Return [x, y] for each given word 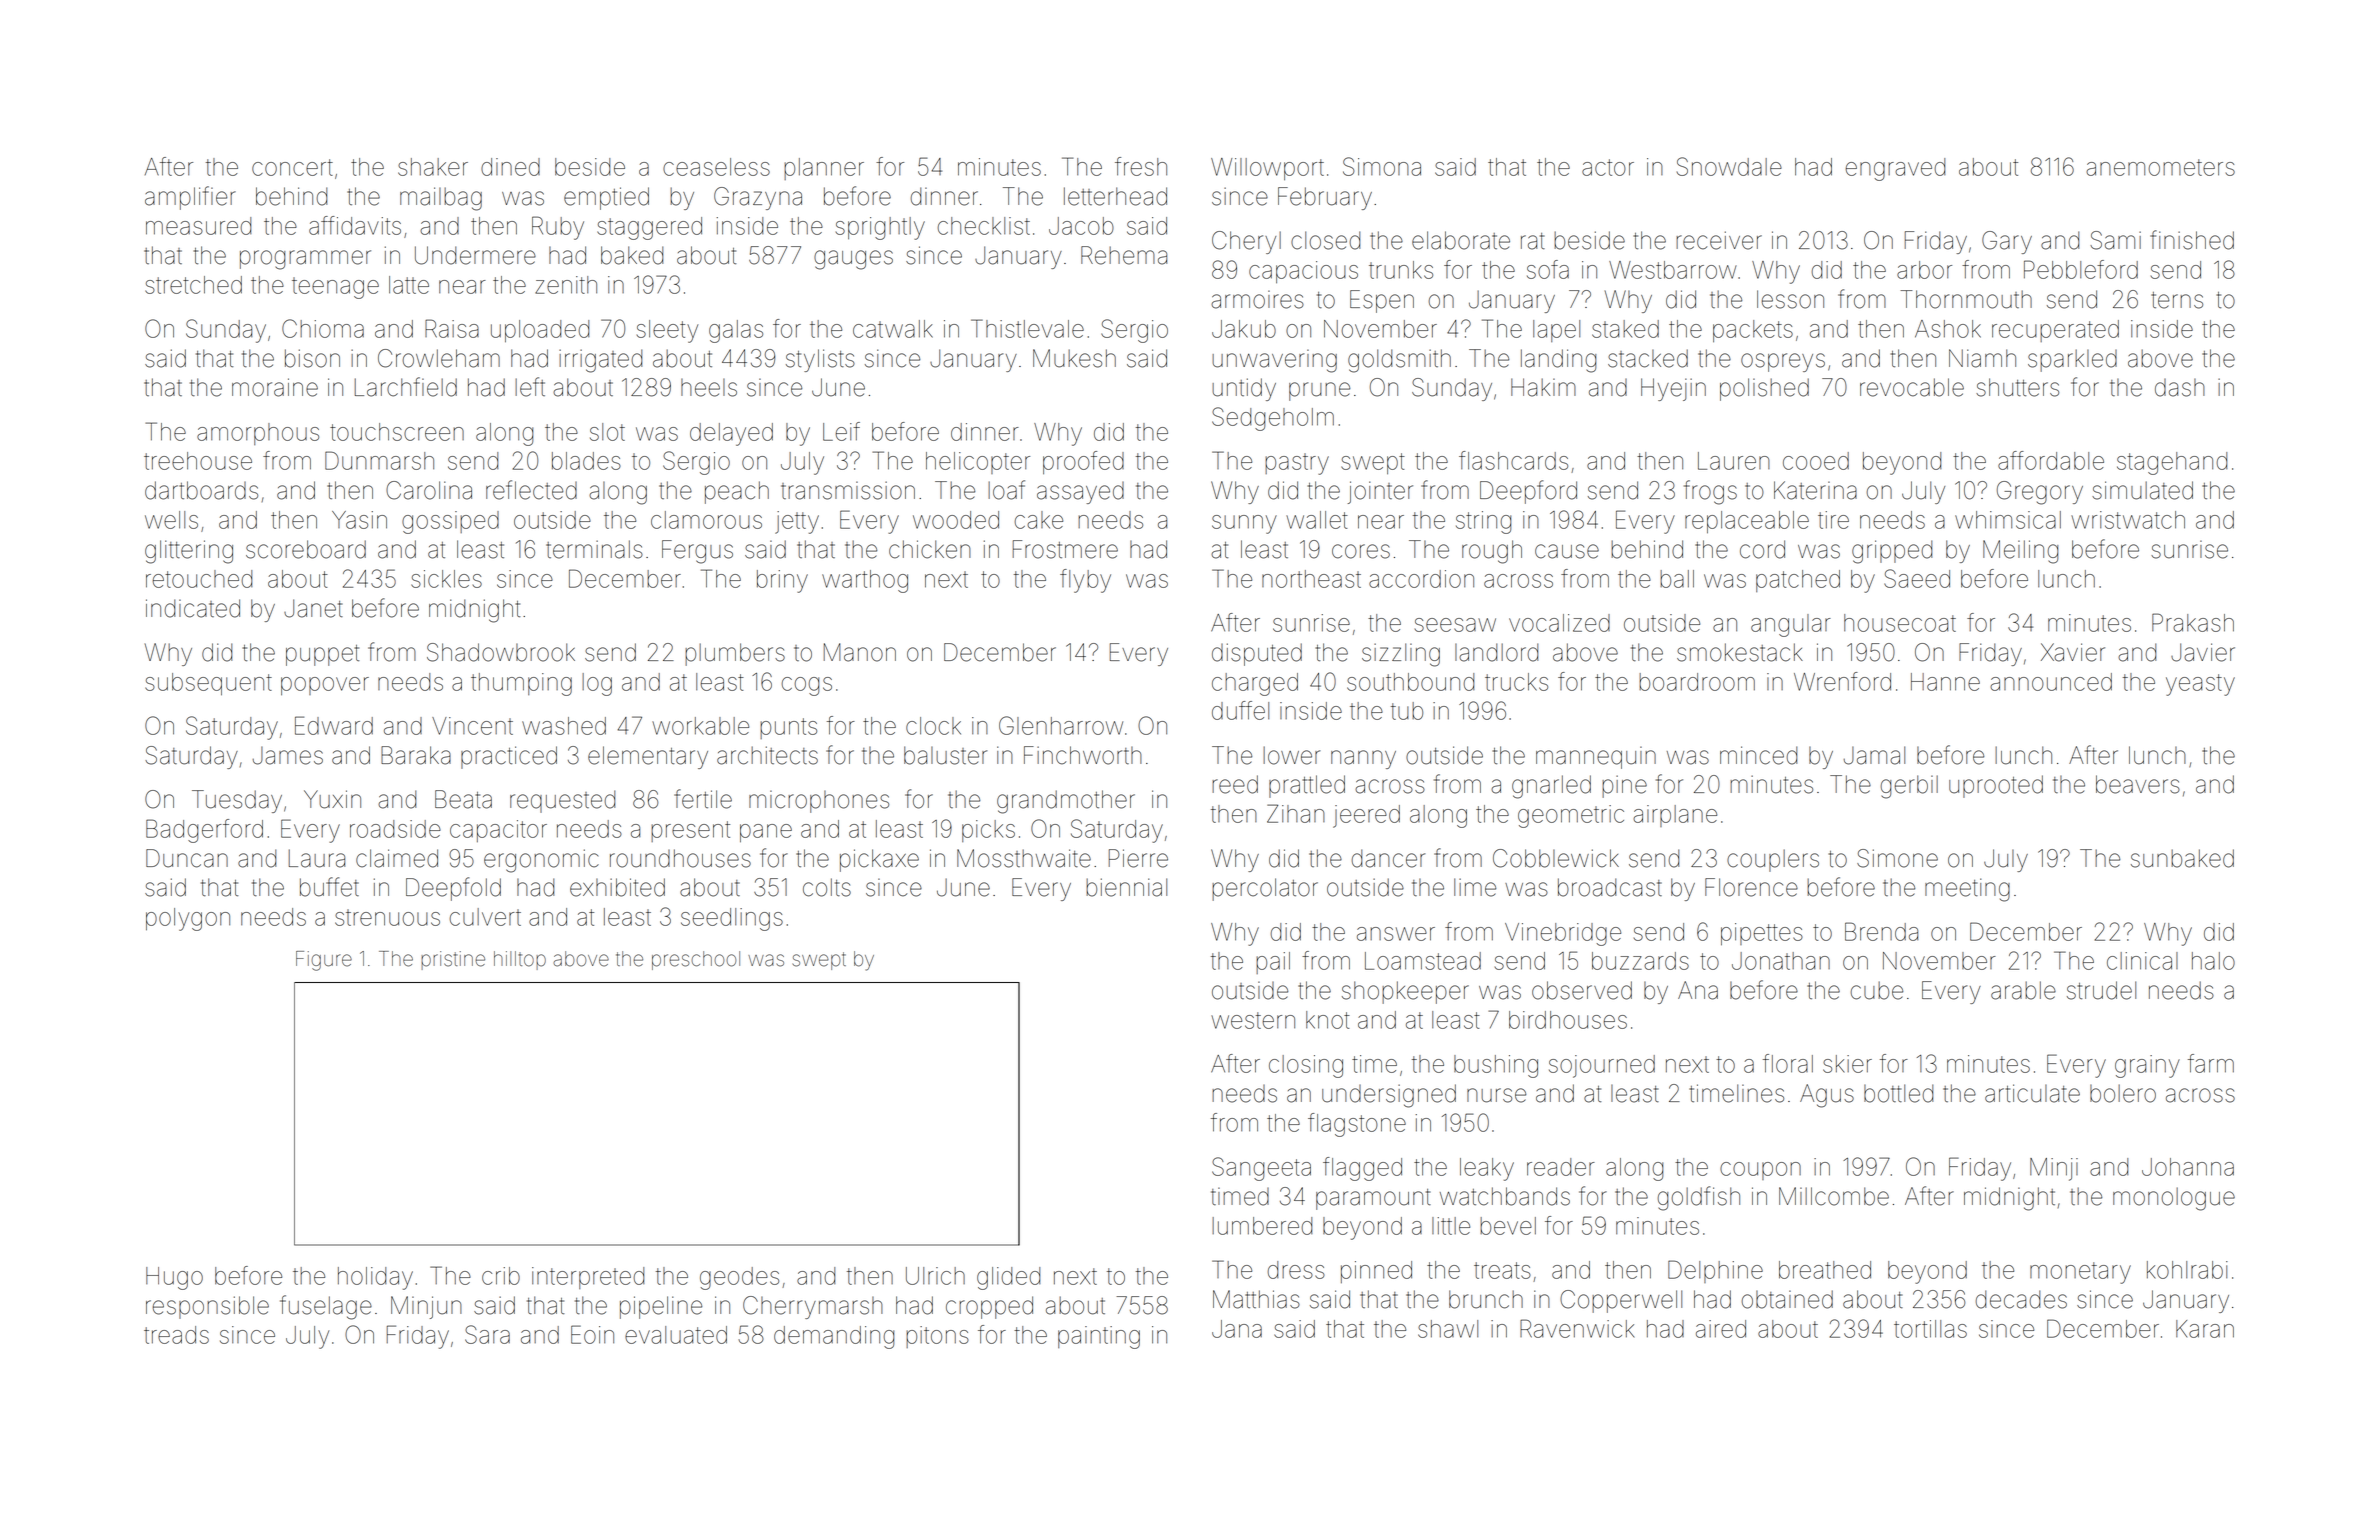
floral [1788, 1063]
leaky [1487, 1169]
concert [292, 167]
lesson [1790, 299]
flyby [1085, 581]
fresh [1141, 166]
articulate [2032, 1093]
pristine [453, 960]
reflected [531, 490]
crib [501, 1276]
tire [1833, 520]
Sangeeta [1261, 1169]
